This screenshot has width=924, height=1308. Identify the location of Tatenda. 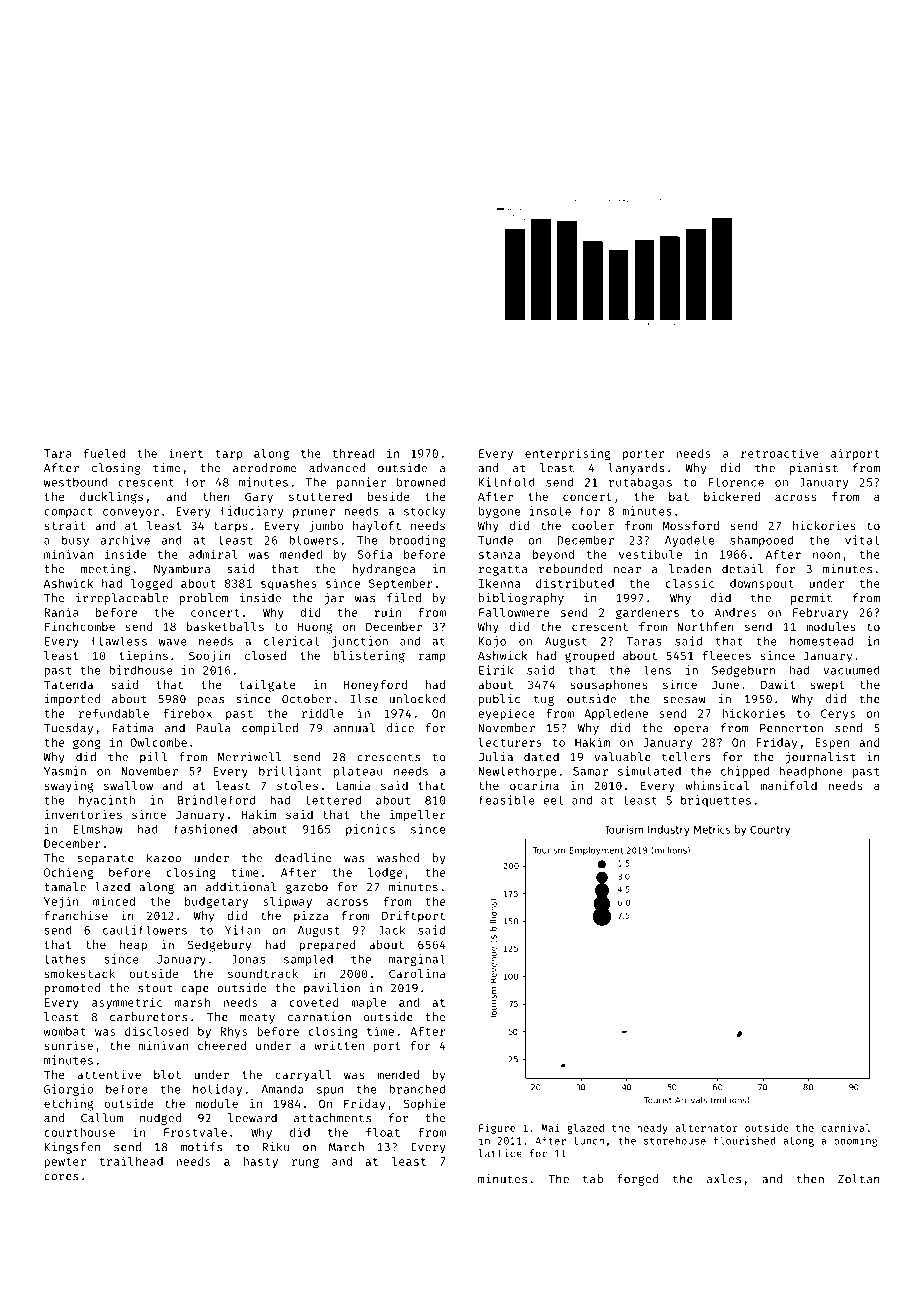
(68, 684).
